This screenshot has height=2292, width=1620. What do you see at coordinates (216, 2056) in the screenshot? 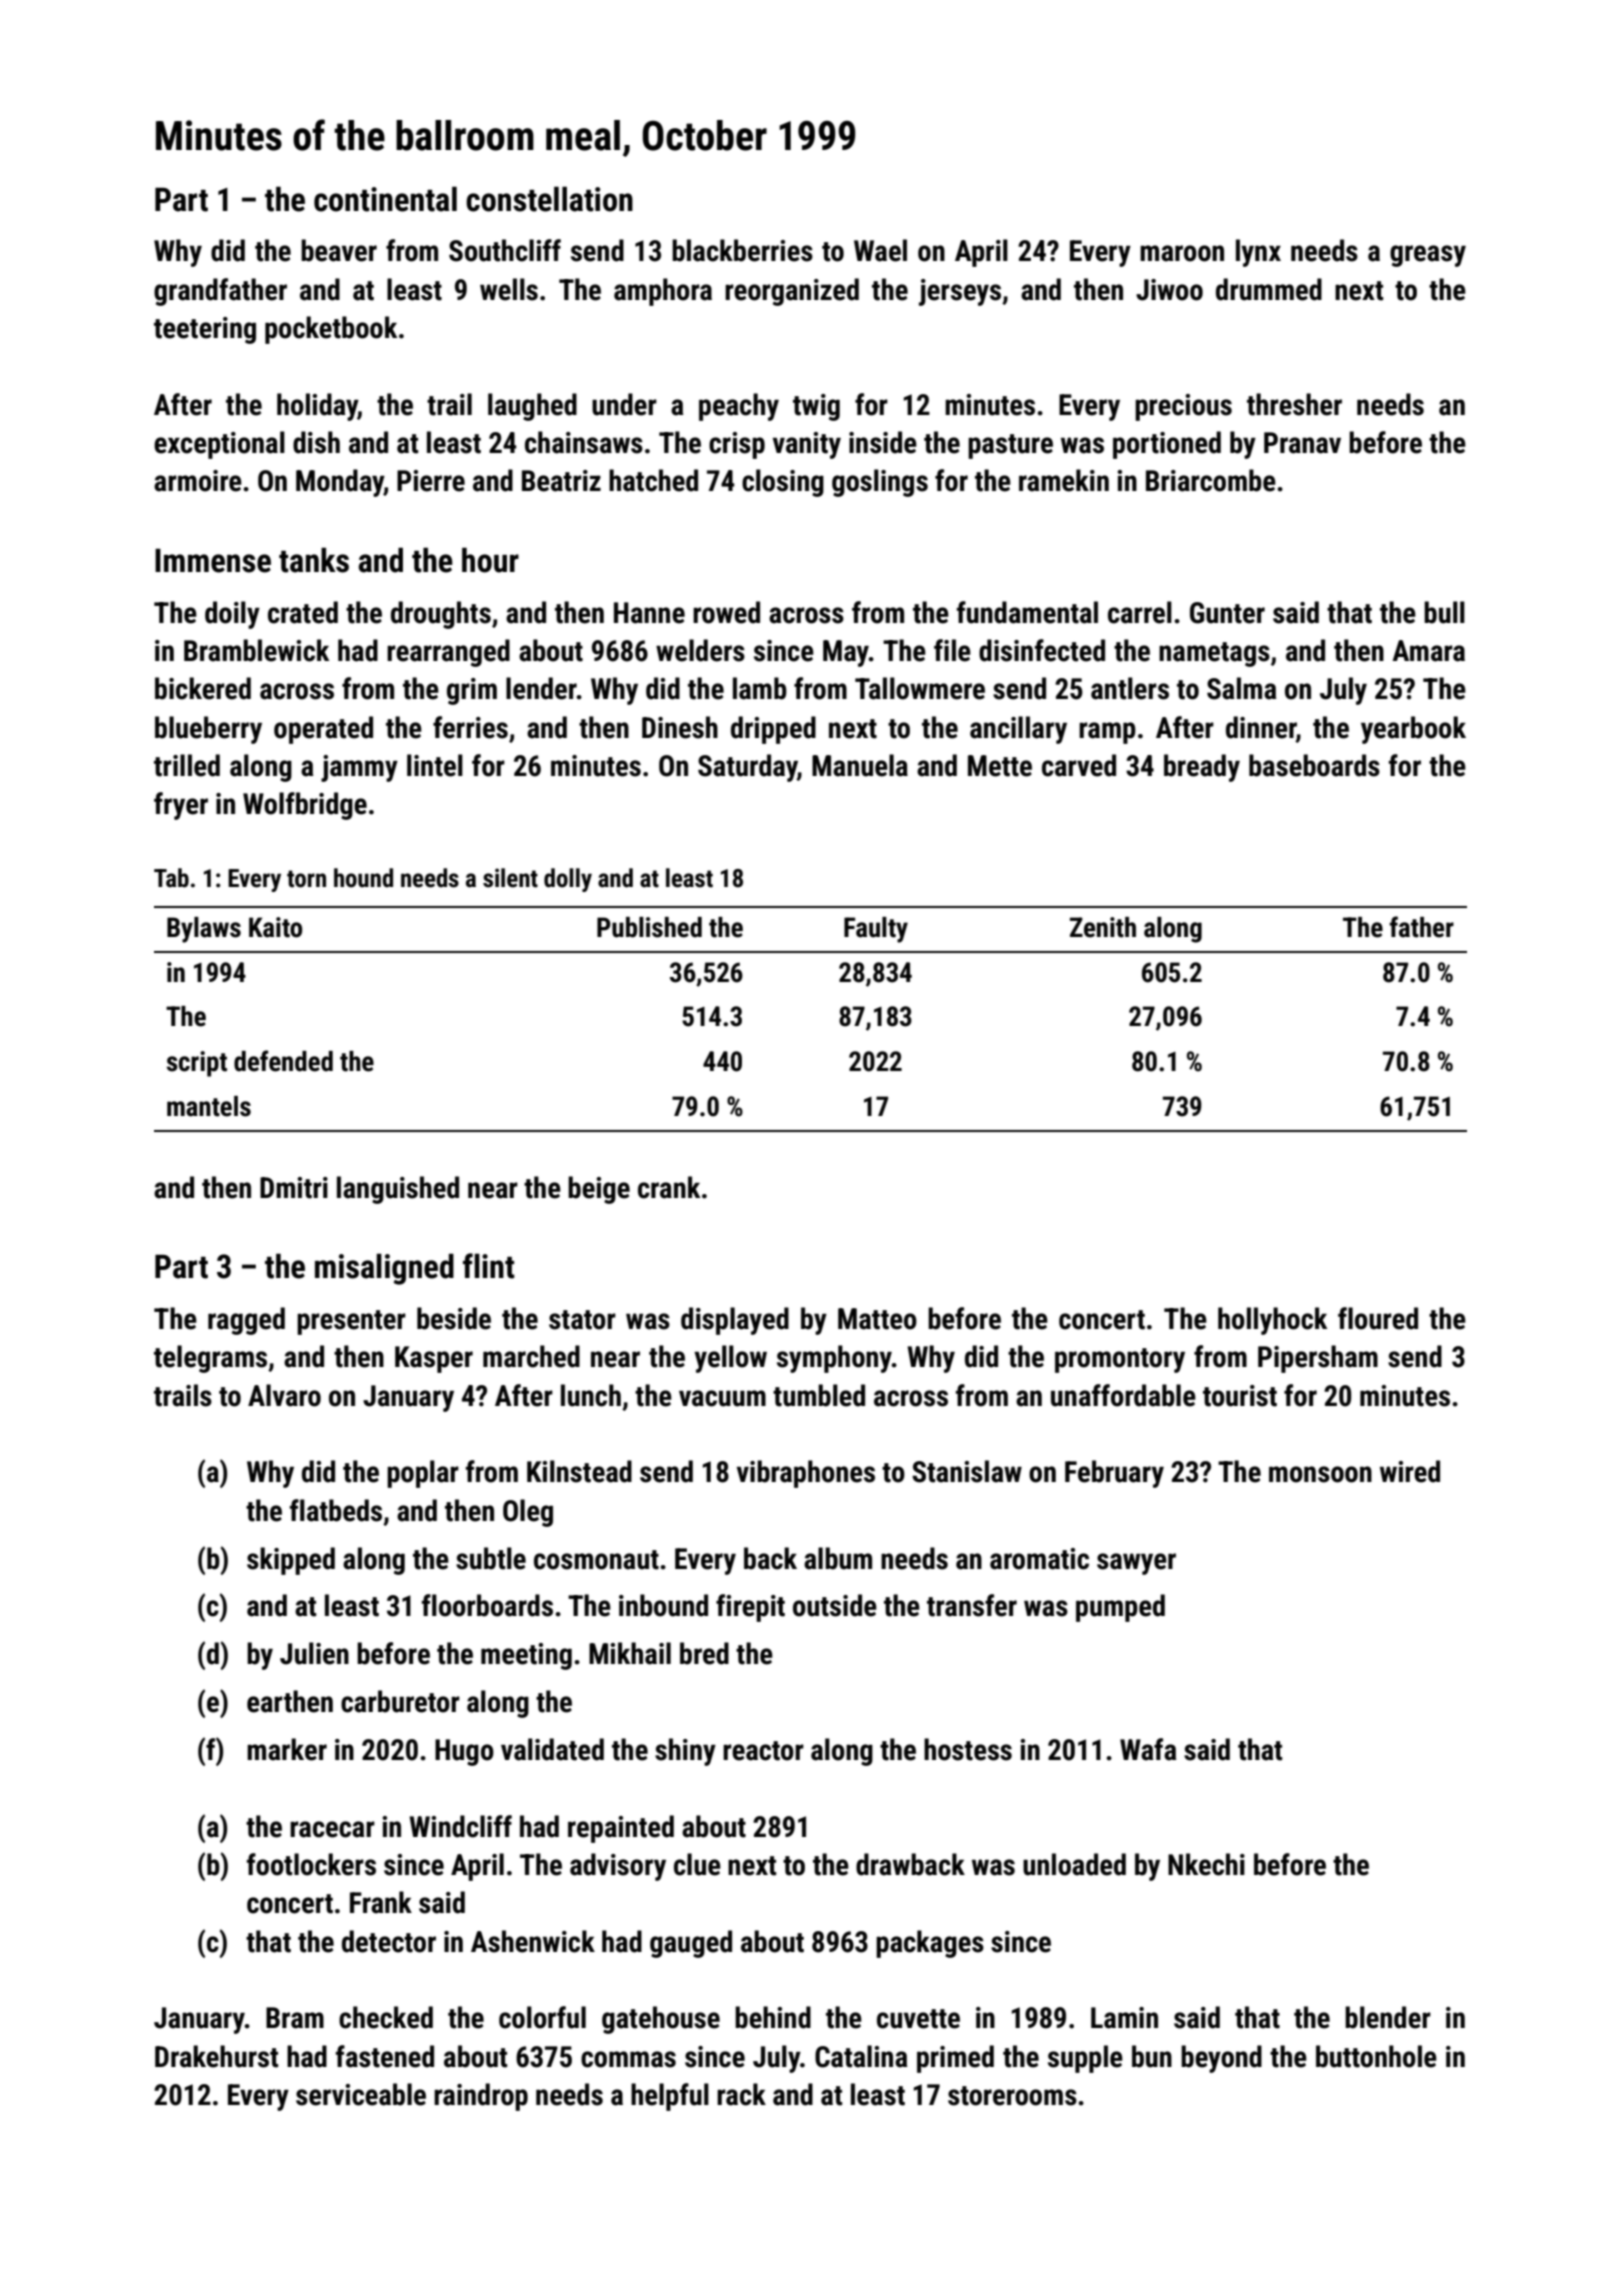
I see `Drakehurst` at bounding box center [216, 2056].
